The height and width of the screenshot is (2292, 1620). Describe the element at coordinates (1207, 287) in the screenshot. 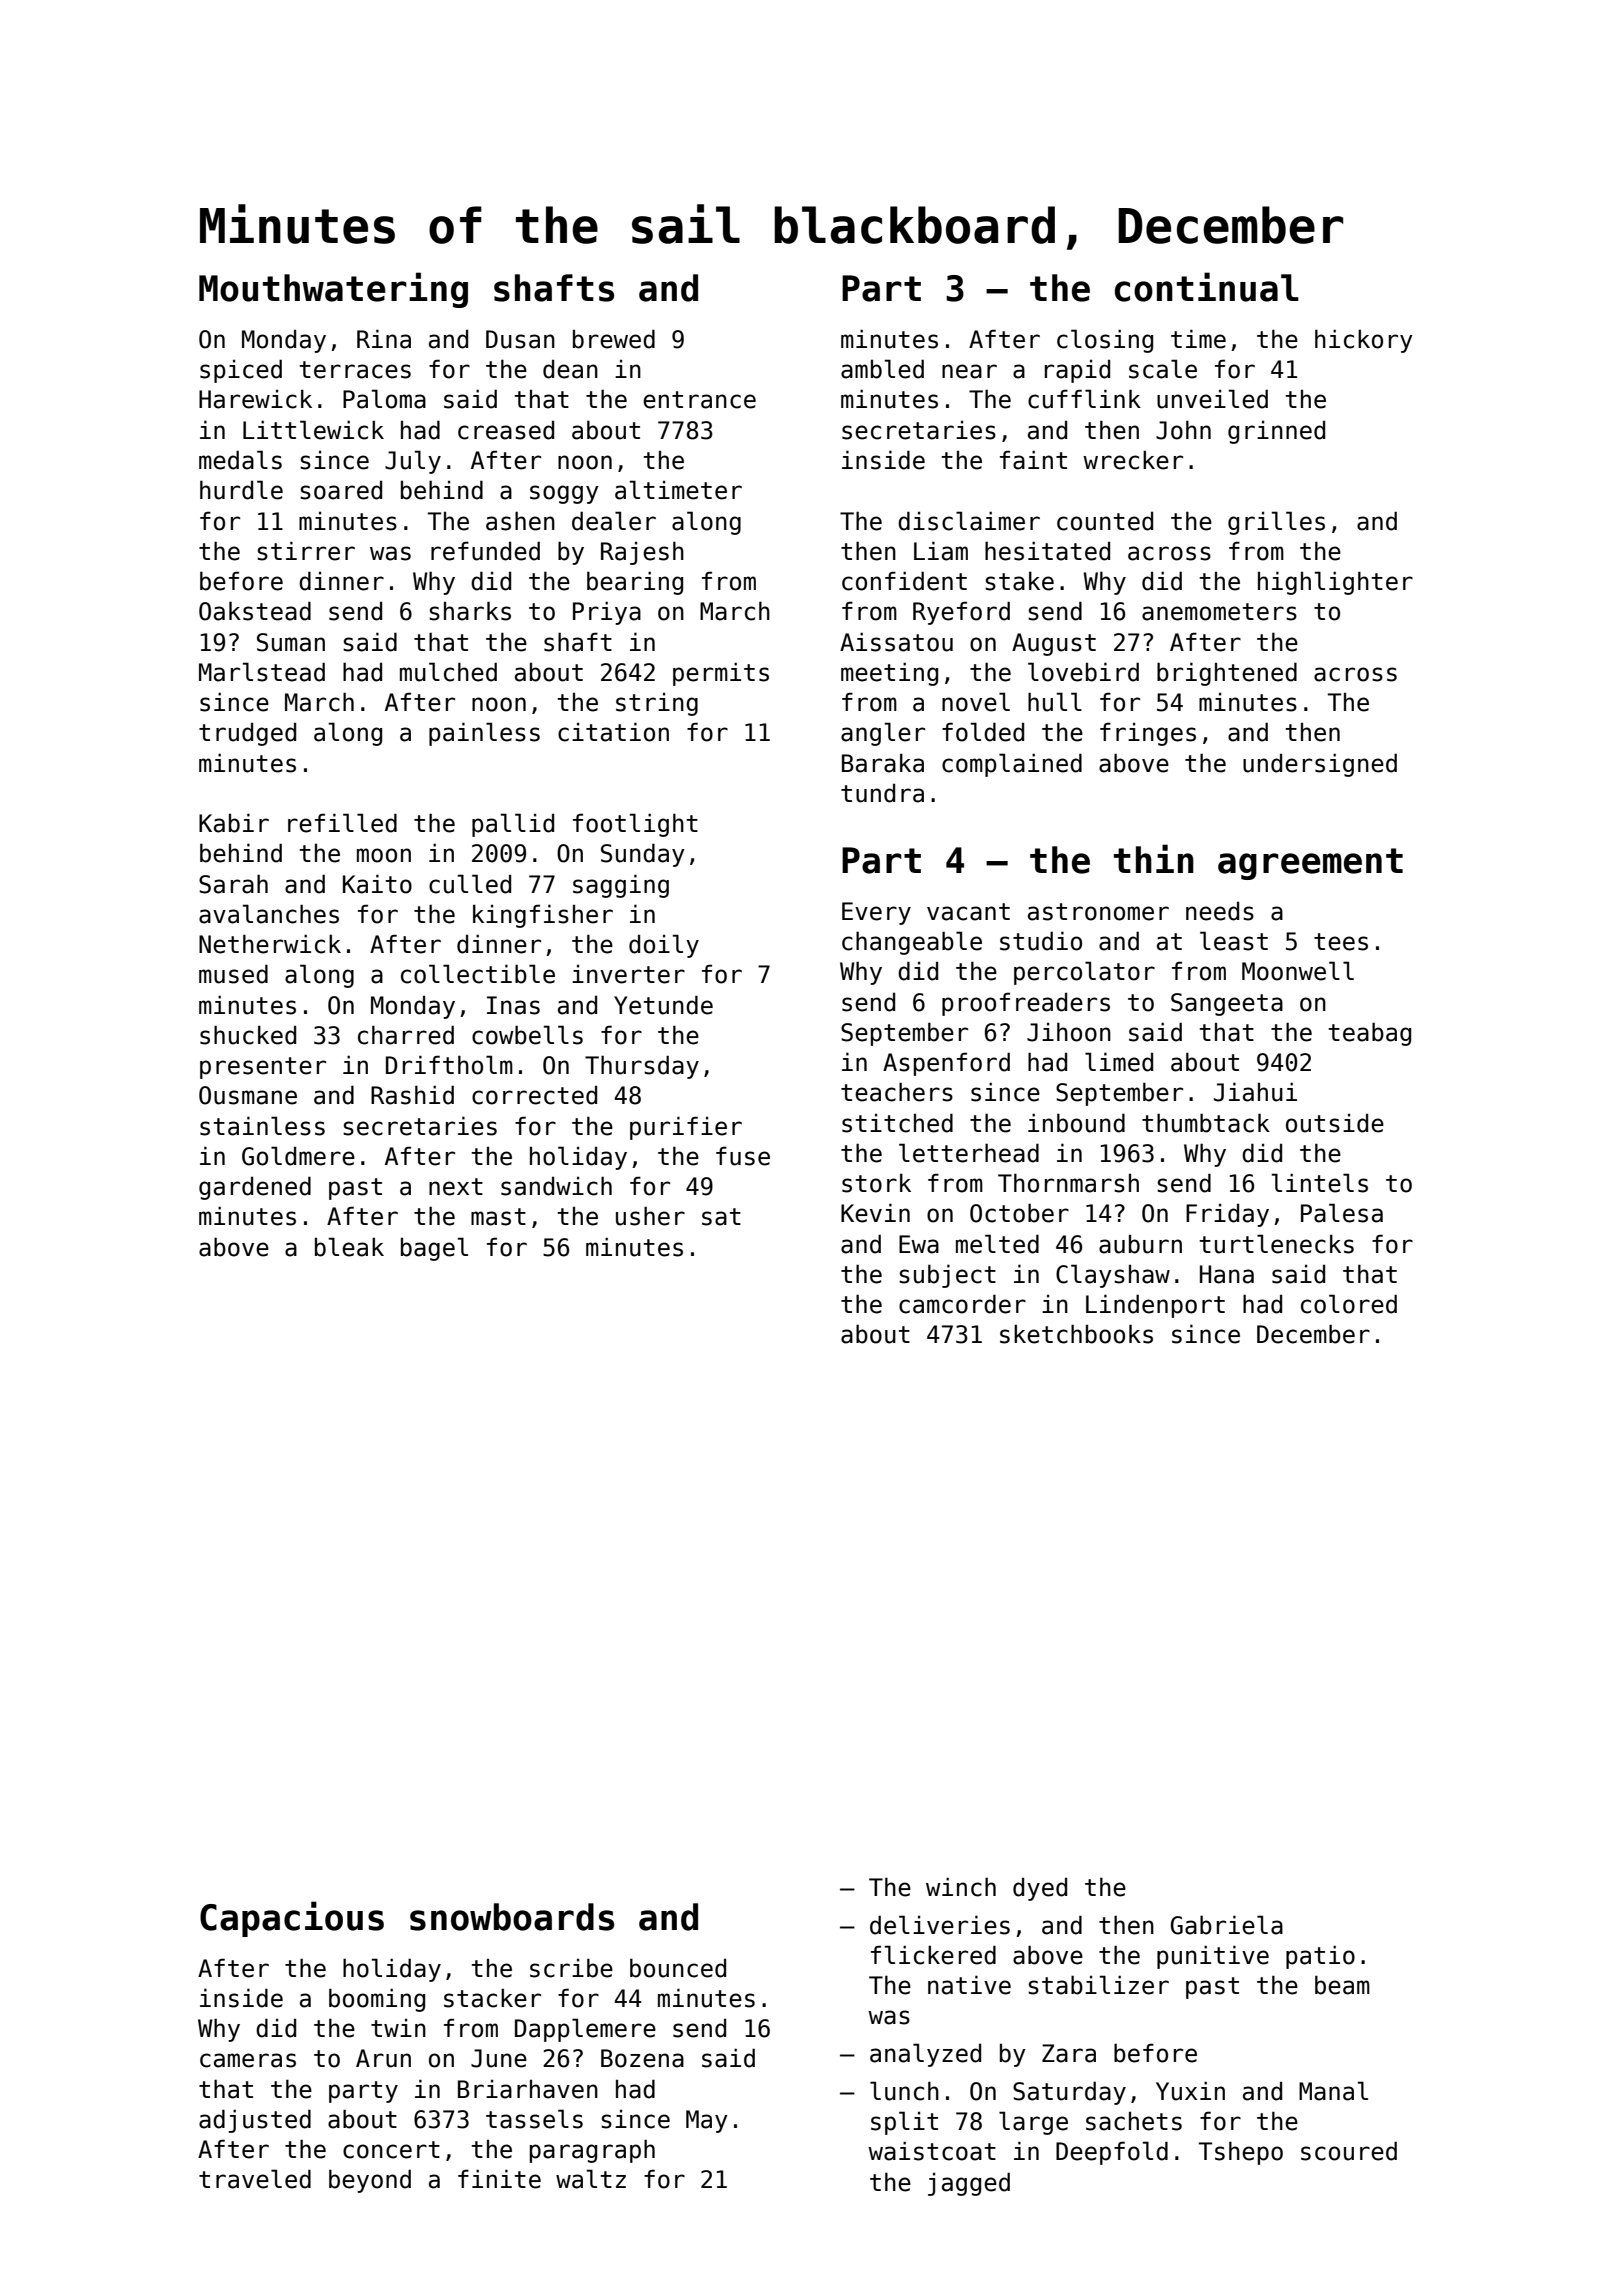

I see `continual` at that location.
